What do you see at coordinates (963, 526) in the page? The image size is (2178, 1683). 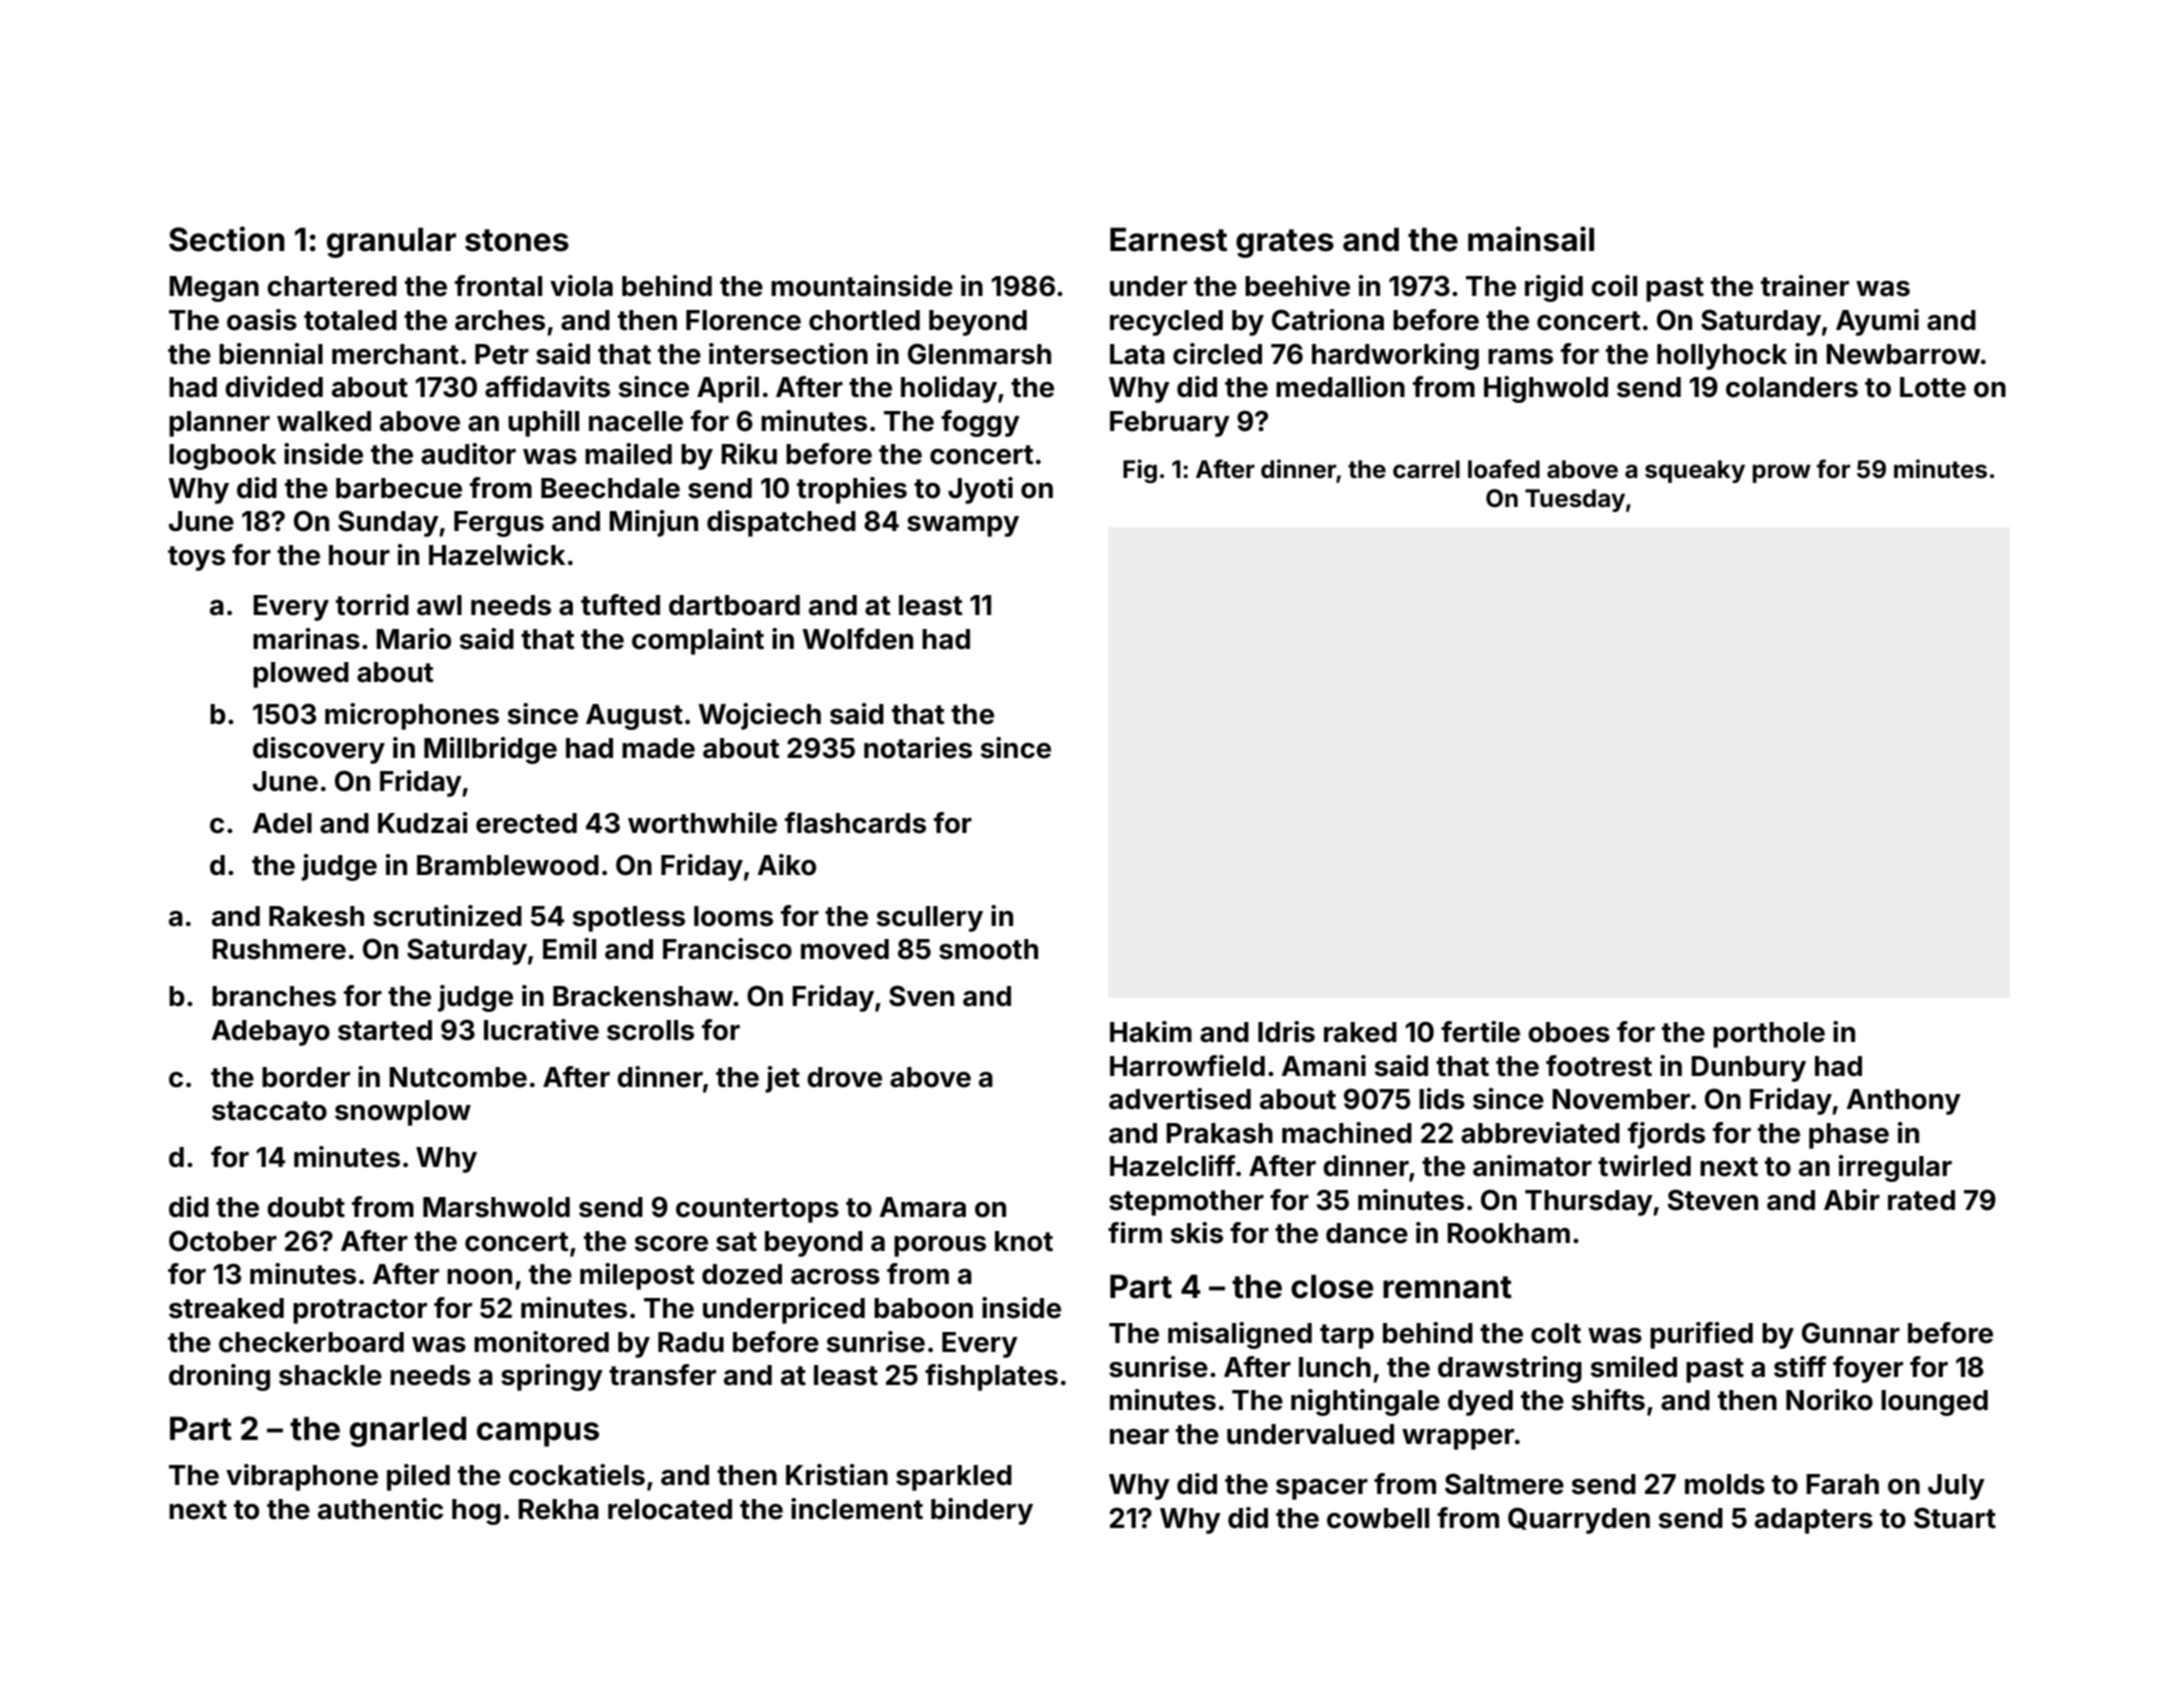 I see `swampy` at bounding box center [963, 526].
